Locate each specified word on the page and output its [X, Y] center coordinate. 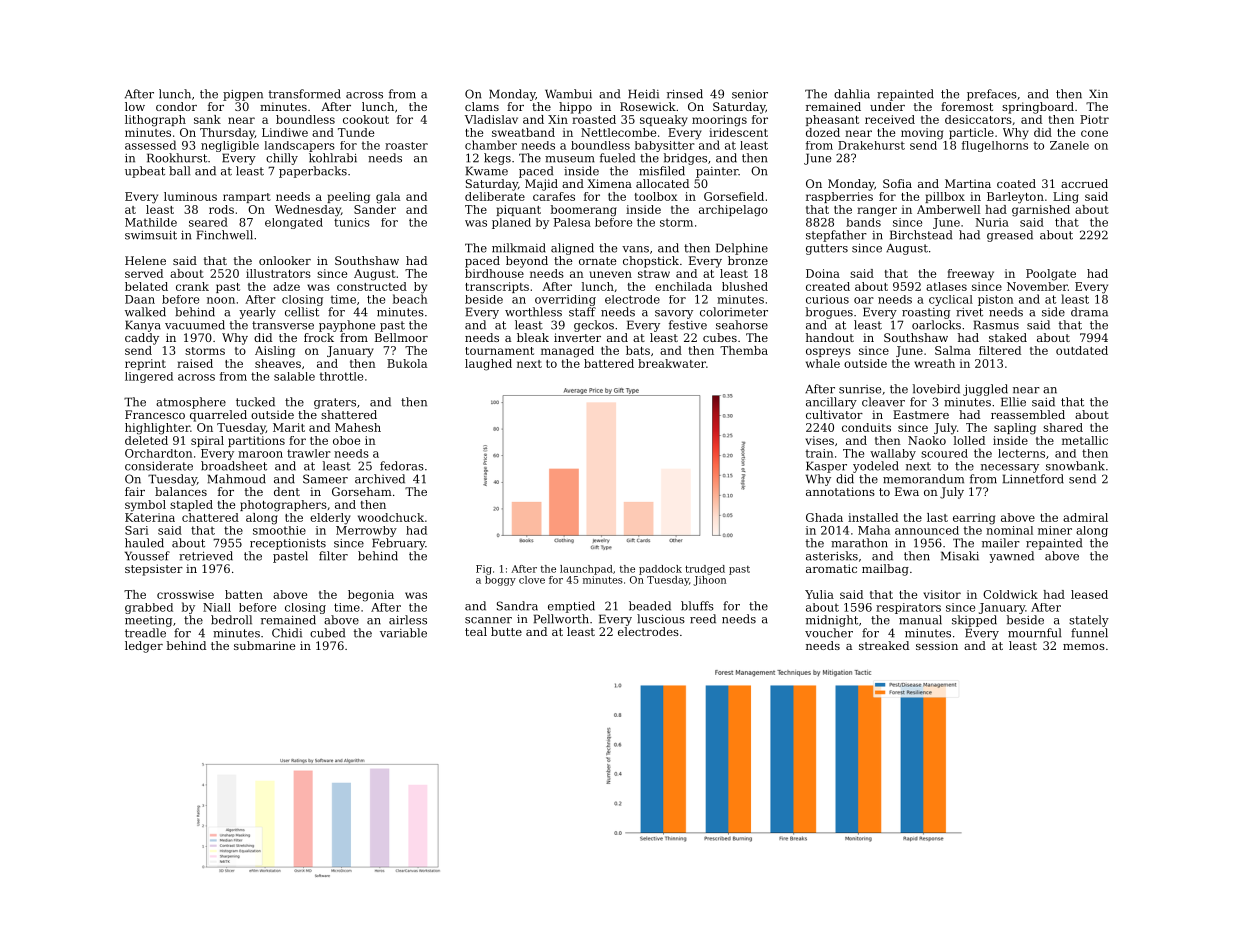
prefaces [992, 95]
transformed [305, 94]
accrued [1084, 183]
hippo [575, 108]
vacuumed [195, 325]
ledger [144, 647]
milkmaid [519, 248]
